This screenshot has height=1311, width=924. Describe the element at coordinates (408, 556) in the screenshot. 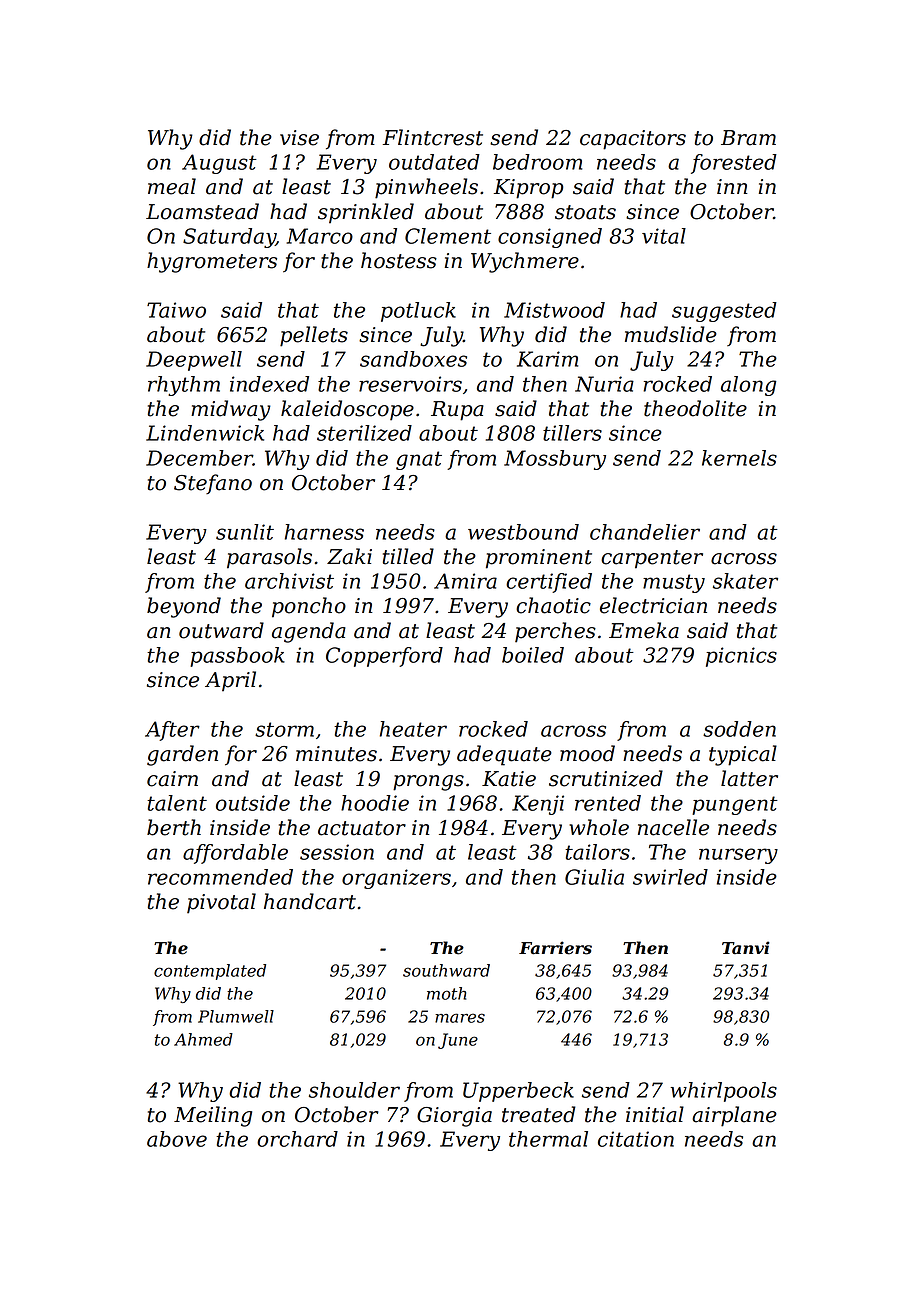

I see `tilled` at that location.
